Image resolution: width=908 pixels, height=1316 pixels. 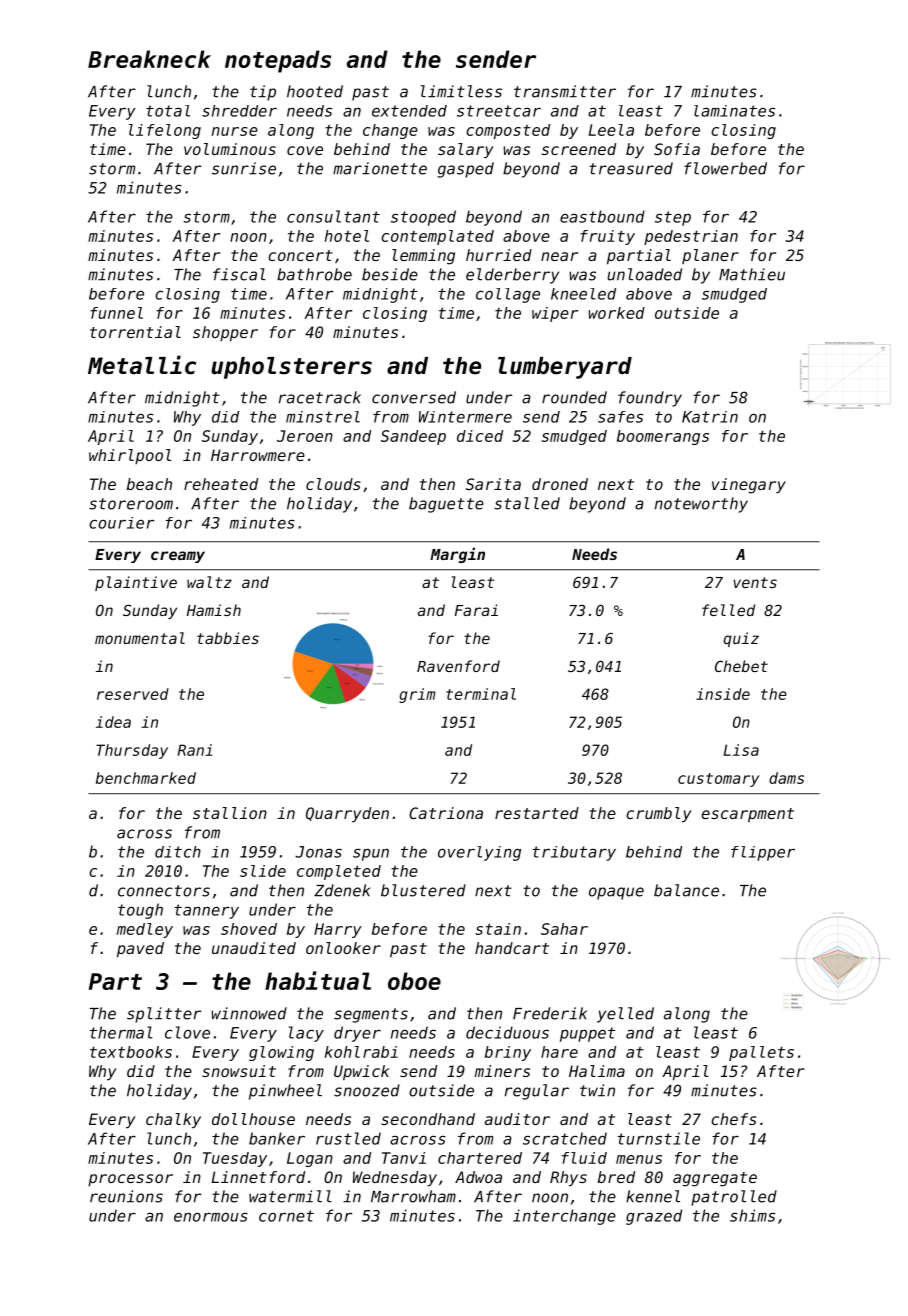 I want to click on funnel, so click(x=116, y=313).
